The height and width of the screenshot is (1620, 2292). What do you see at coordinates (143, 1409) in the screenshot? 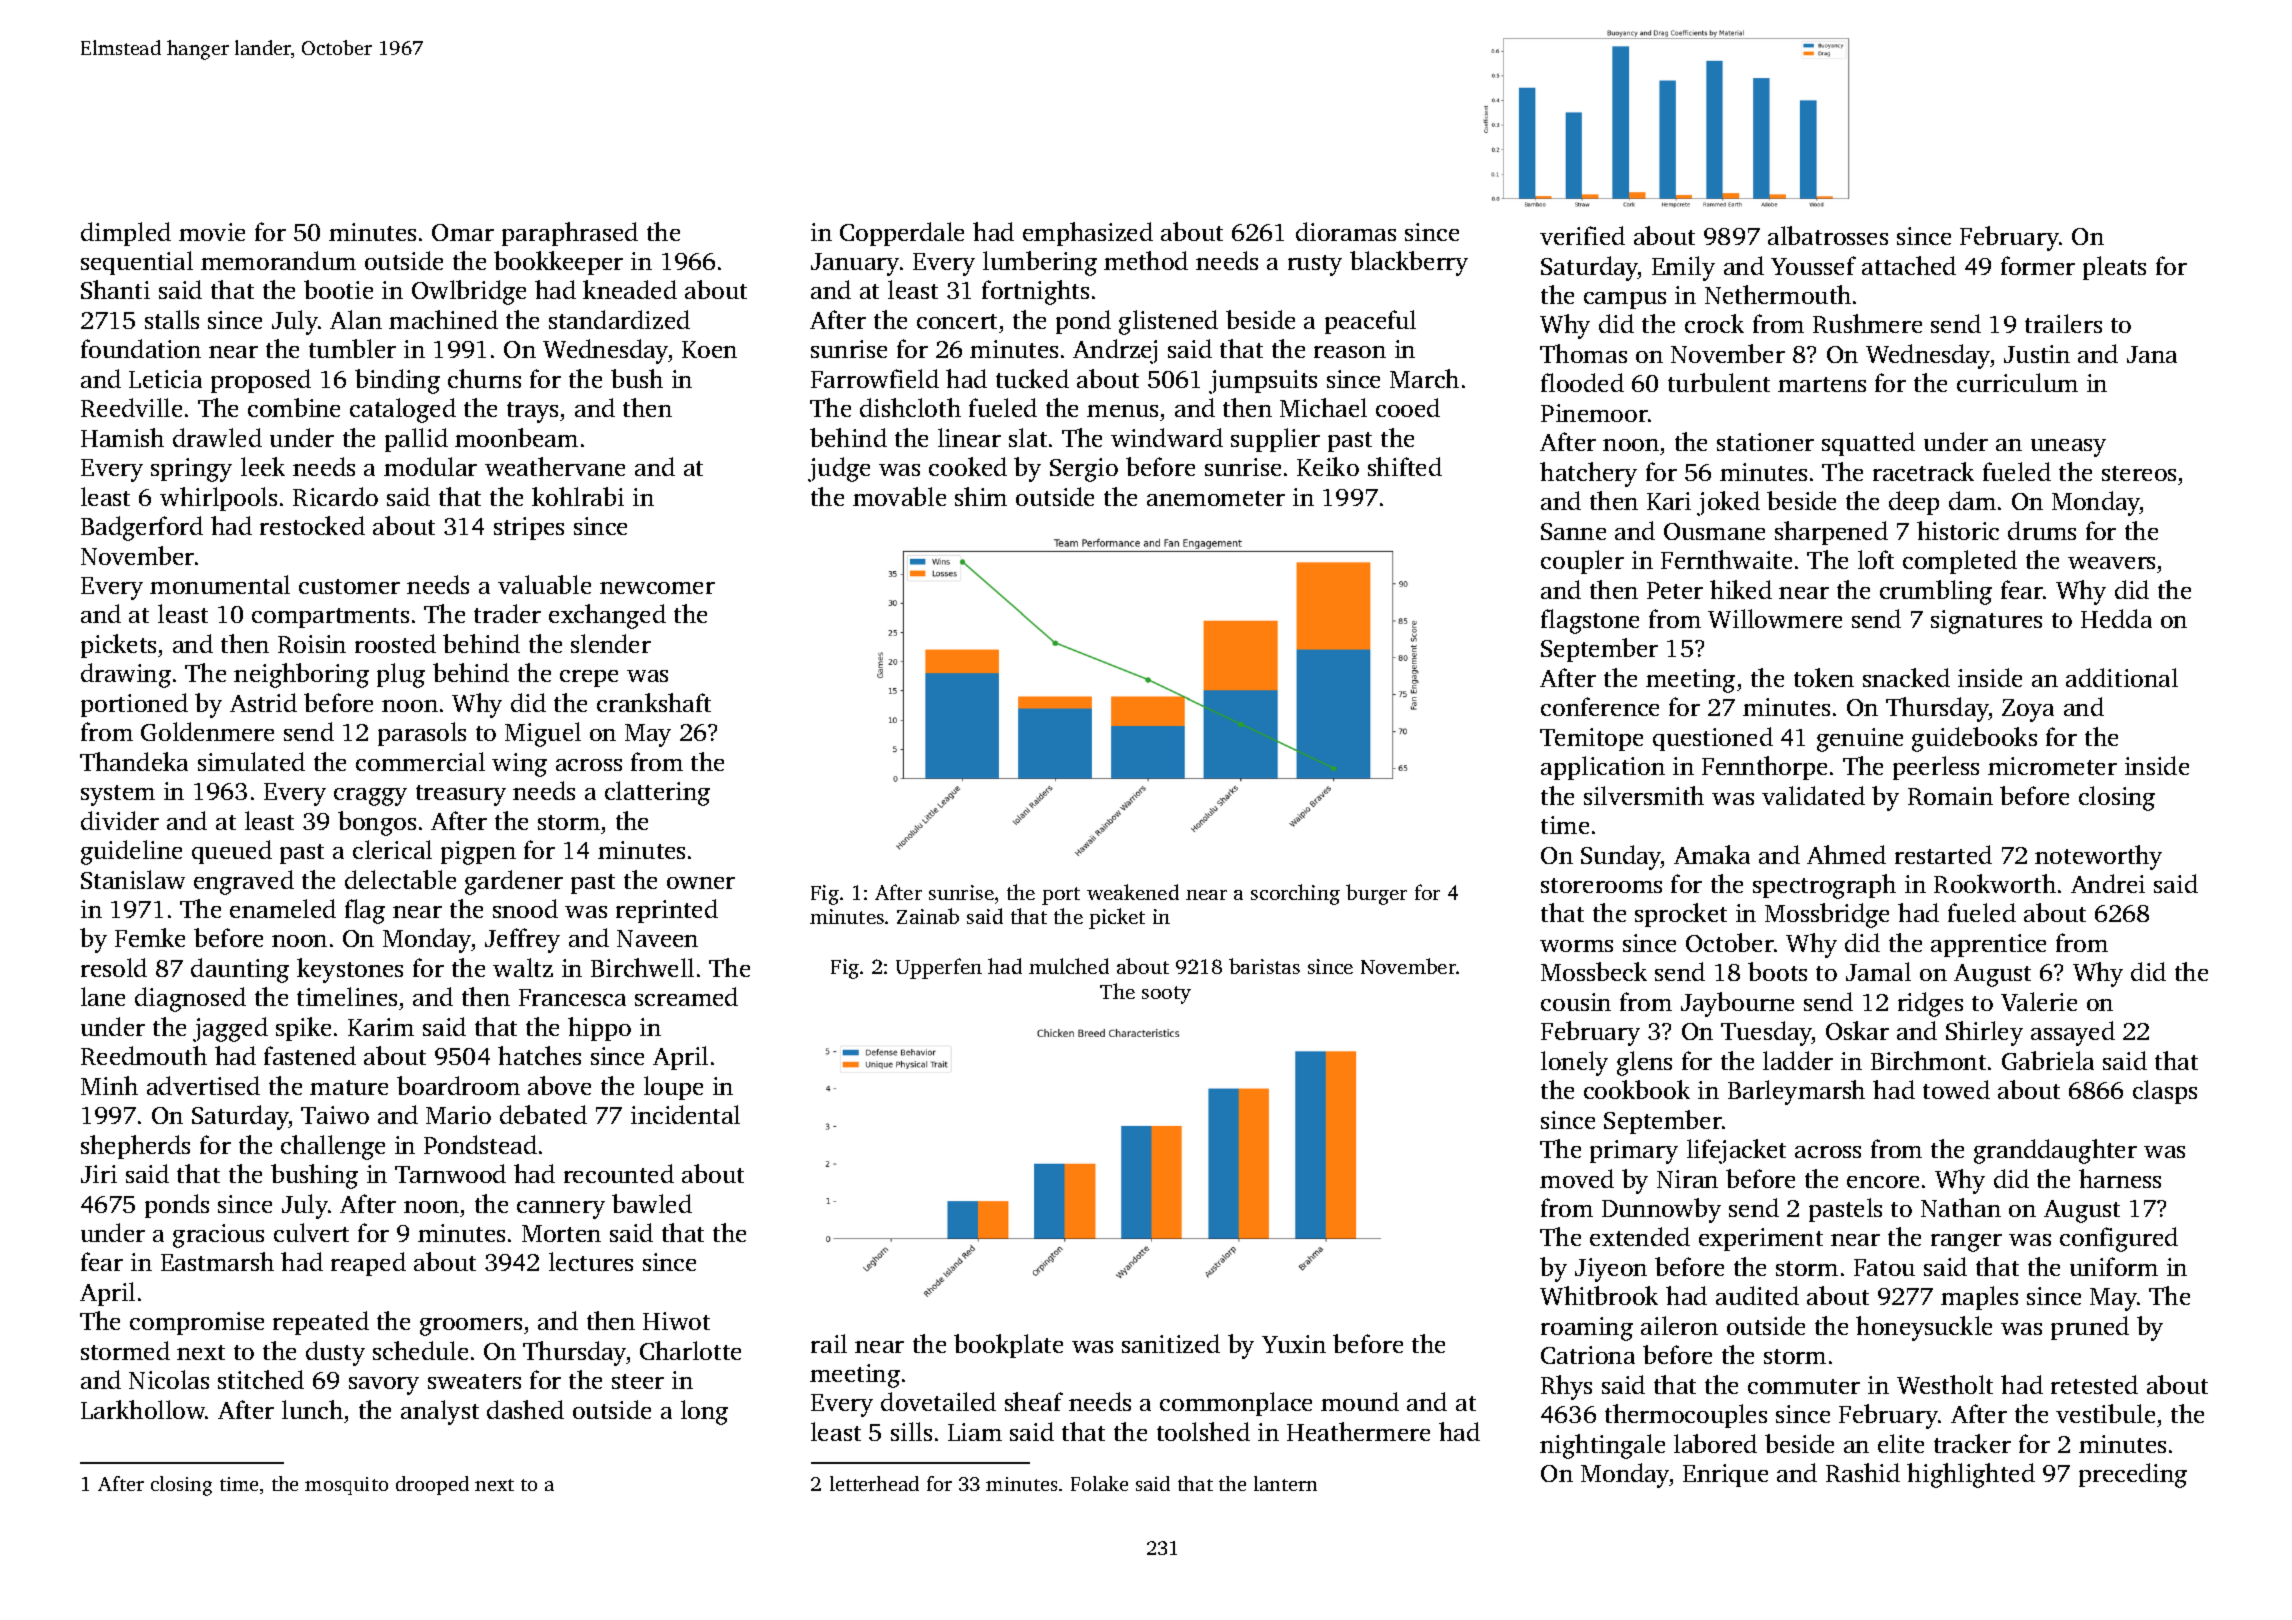
I see `Larkhollow` at bounding box center [143, 1409].
